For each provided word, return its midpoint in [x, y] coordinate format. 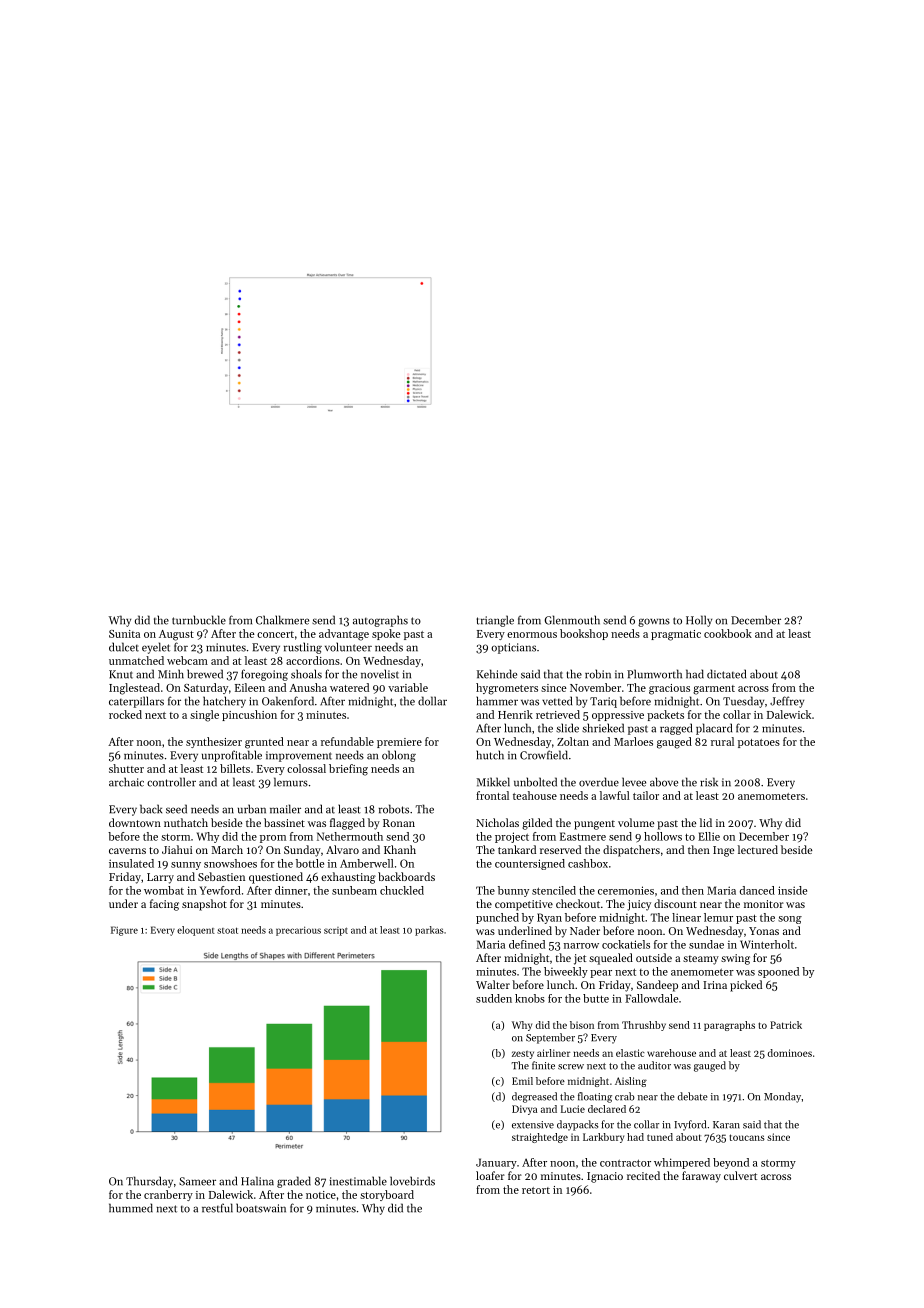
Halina [257, 1181]
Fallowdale [651, 998]
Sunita [124, 634]
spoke [386, 634]
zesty [523, 1055]
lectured [758, 849]
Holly [699, 621]
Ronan [399, 823]
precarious [298, 931]
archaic [126, 782]
